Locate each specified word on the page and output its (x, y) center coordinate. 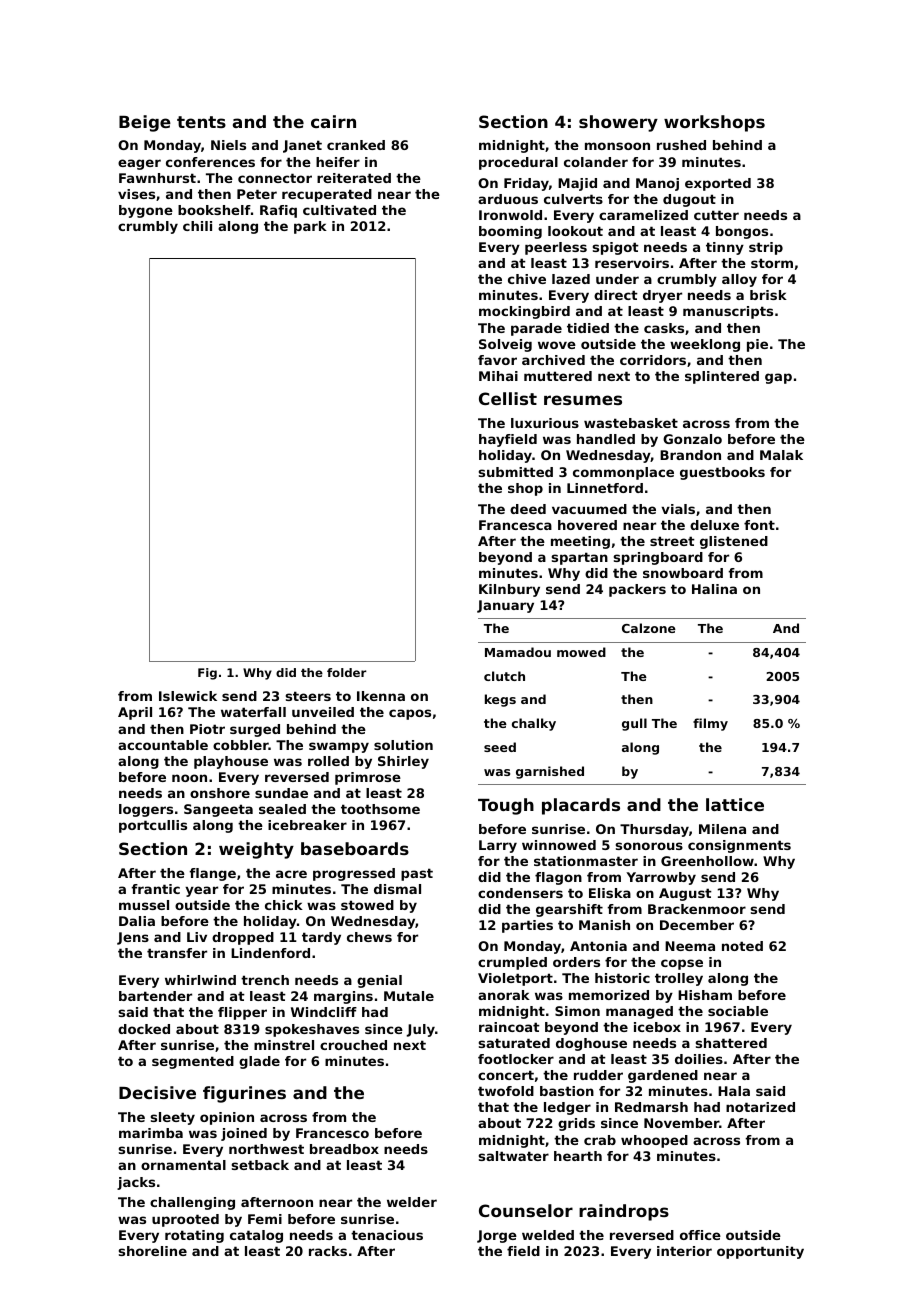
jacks (136, 1183)
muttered (558, 376)
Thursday (654, 830)
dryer (662, 296)
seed (500, 747)
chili (197, 226)
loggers (146, 810)
